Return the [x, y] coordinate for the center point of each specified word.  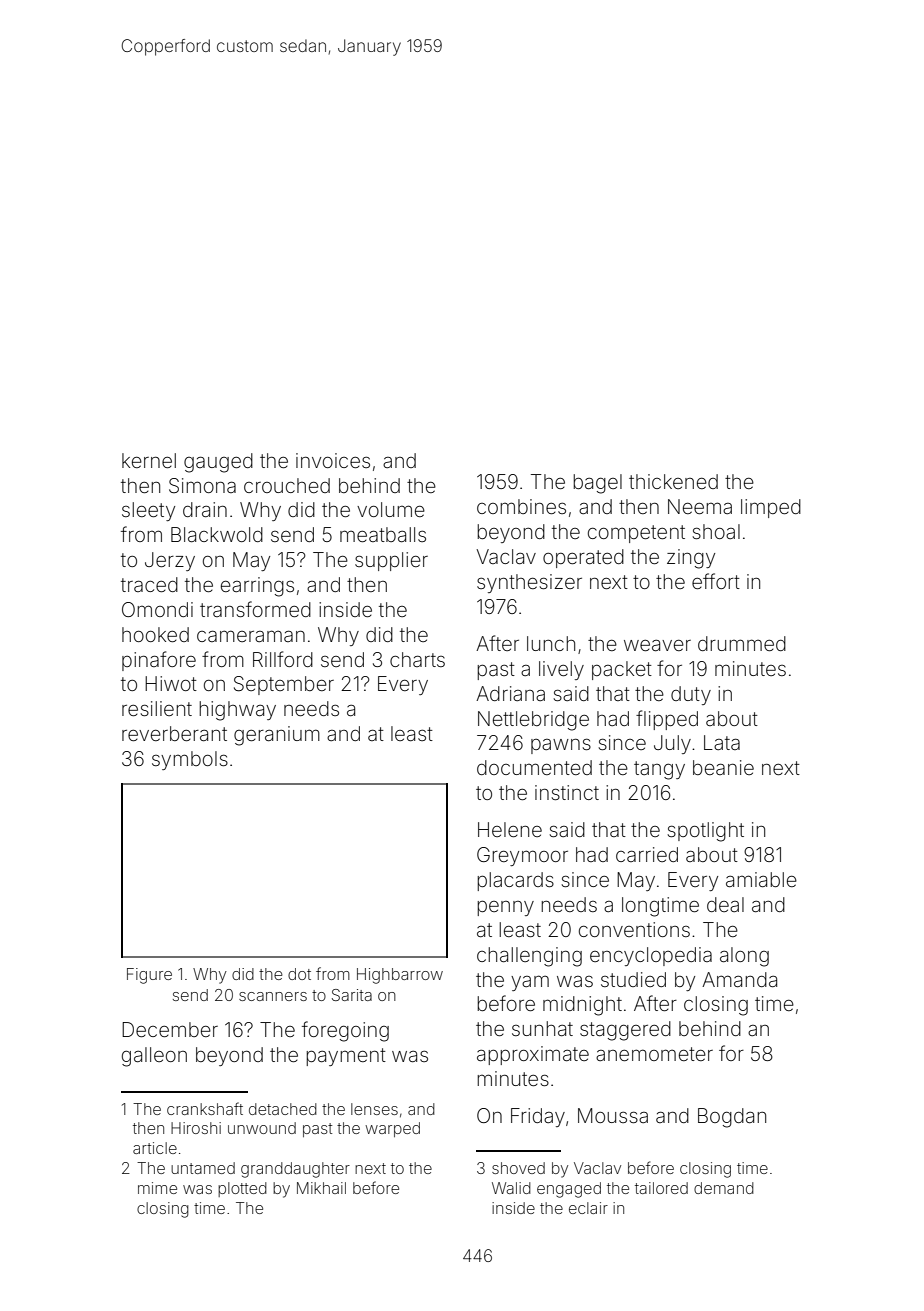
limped [771, 508]
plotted [242, 1189]
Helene [510, 829]
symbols [190, 760]
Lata [722, 742]
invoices [333, 460]
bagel [597, 484]
